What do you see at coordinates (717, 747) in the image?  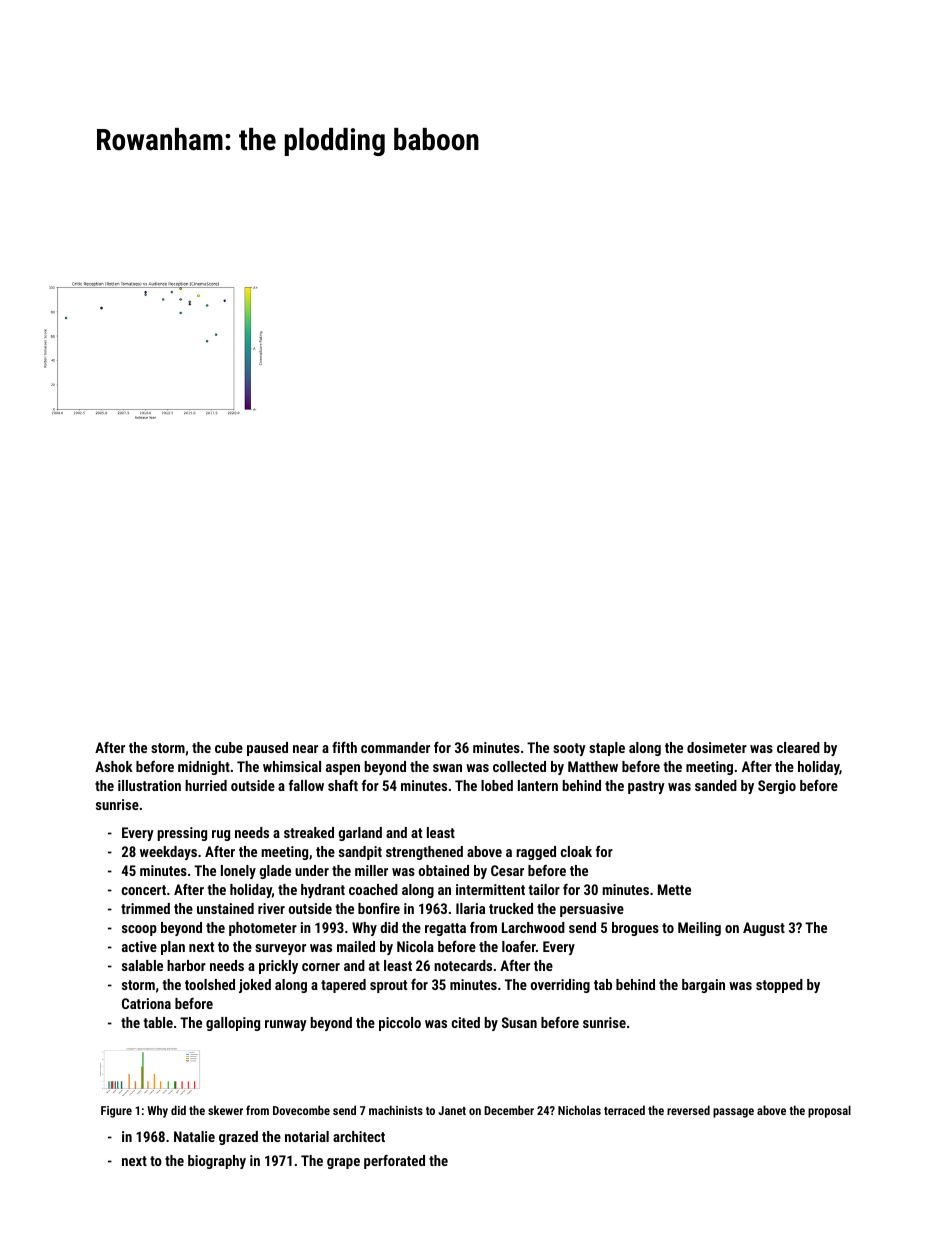 I see `dosimeter` at bounding box center [717, 747].
